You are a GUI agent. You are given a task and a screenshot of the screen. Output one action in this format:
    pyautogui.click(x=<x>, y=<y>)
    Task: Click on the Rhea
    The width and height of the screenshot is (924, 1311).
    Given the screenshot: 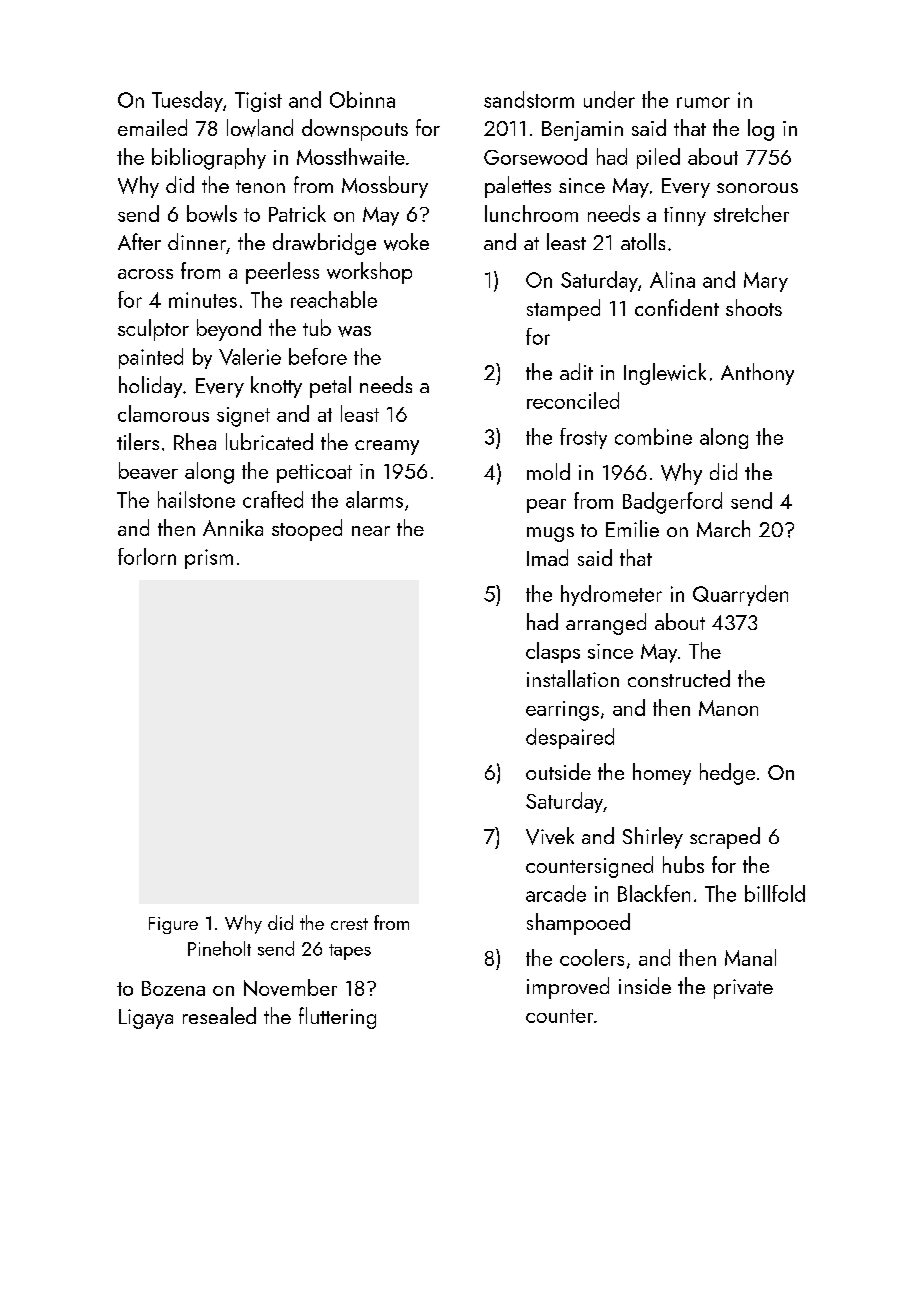 What is the action you would take?
    pyautogui.click(x=195, y=441)
